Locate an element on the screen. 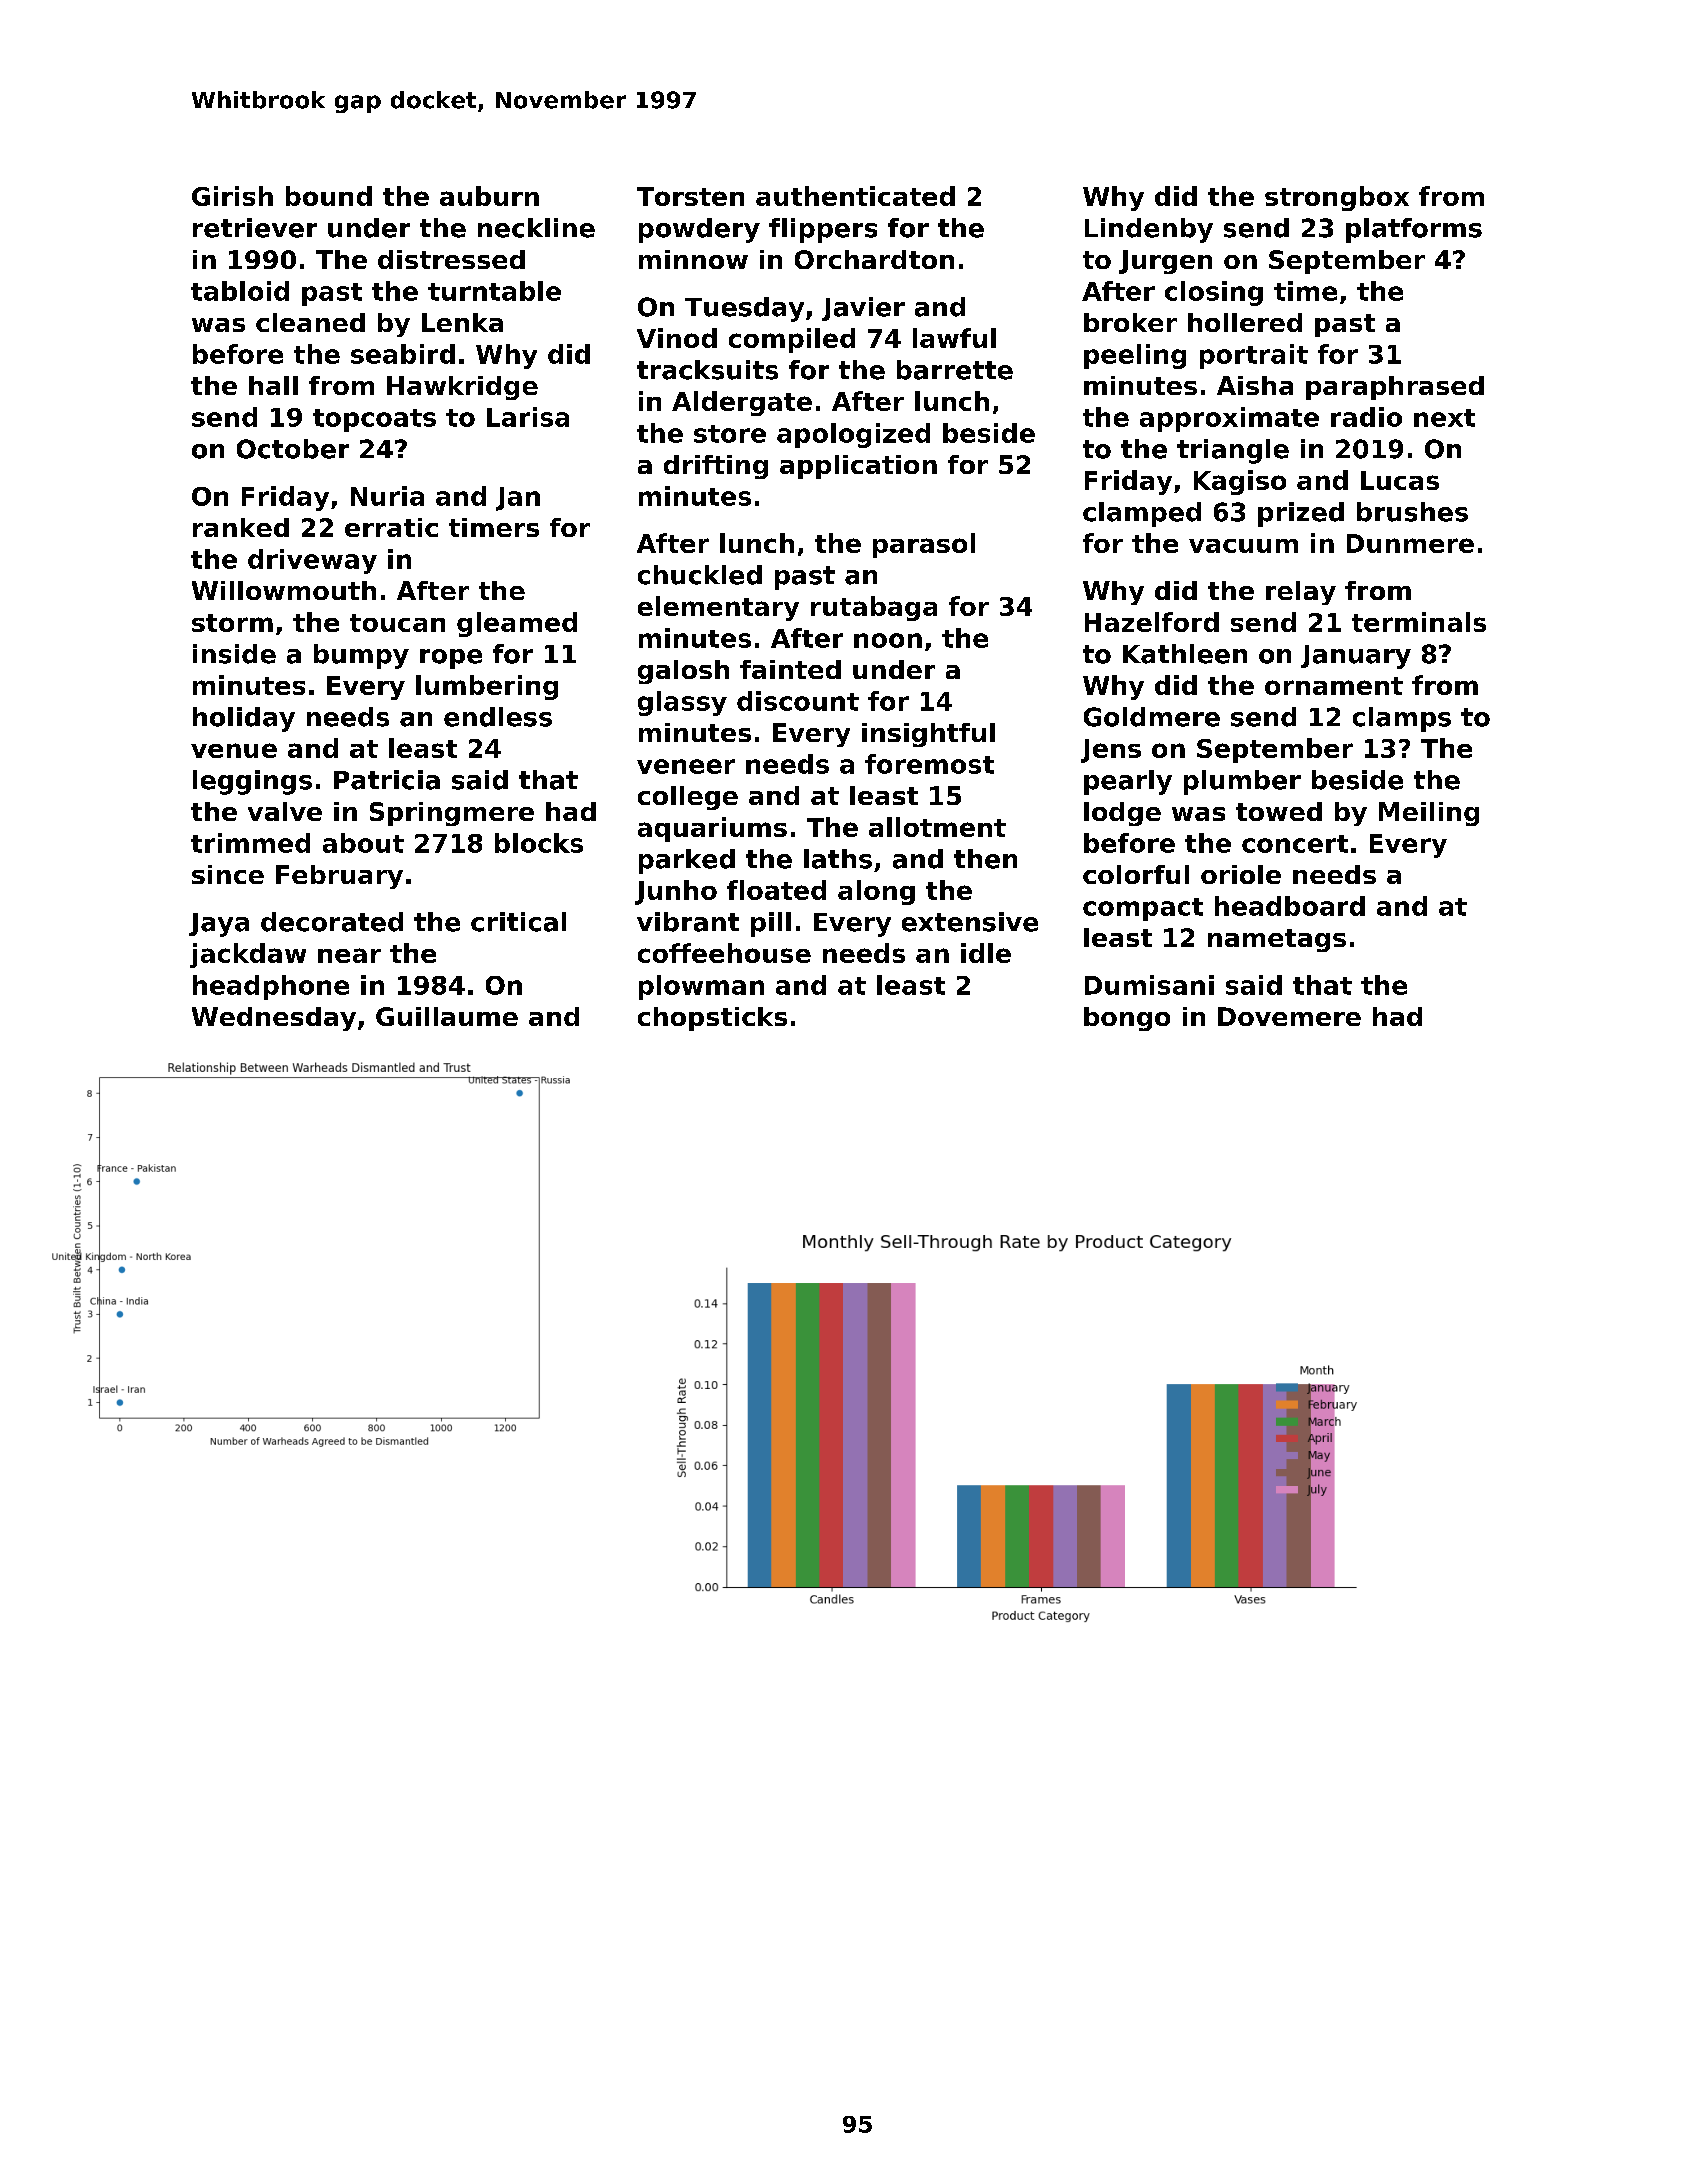 The width and height of the screenshot is (1683, 2178). tabloid is located at coordinates (240, 291).
